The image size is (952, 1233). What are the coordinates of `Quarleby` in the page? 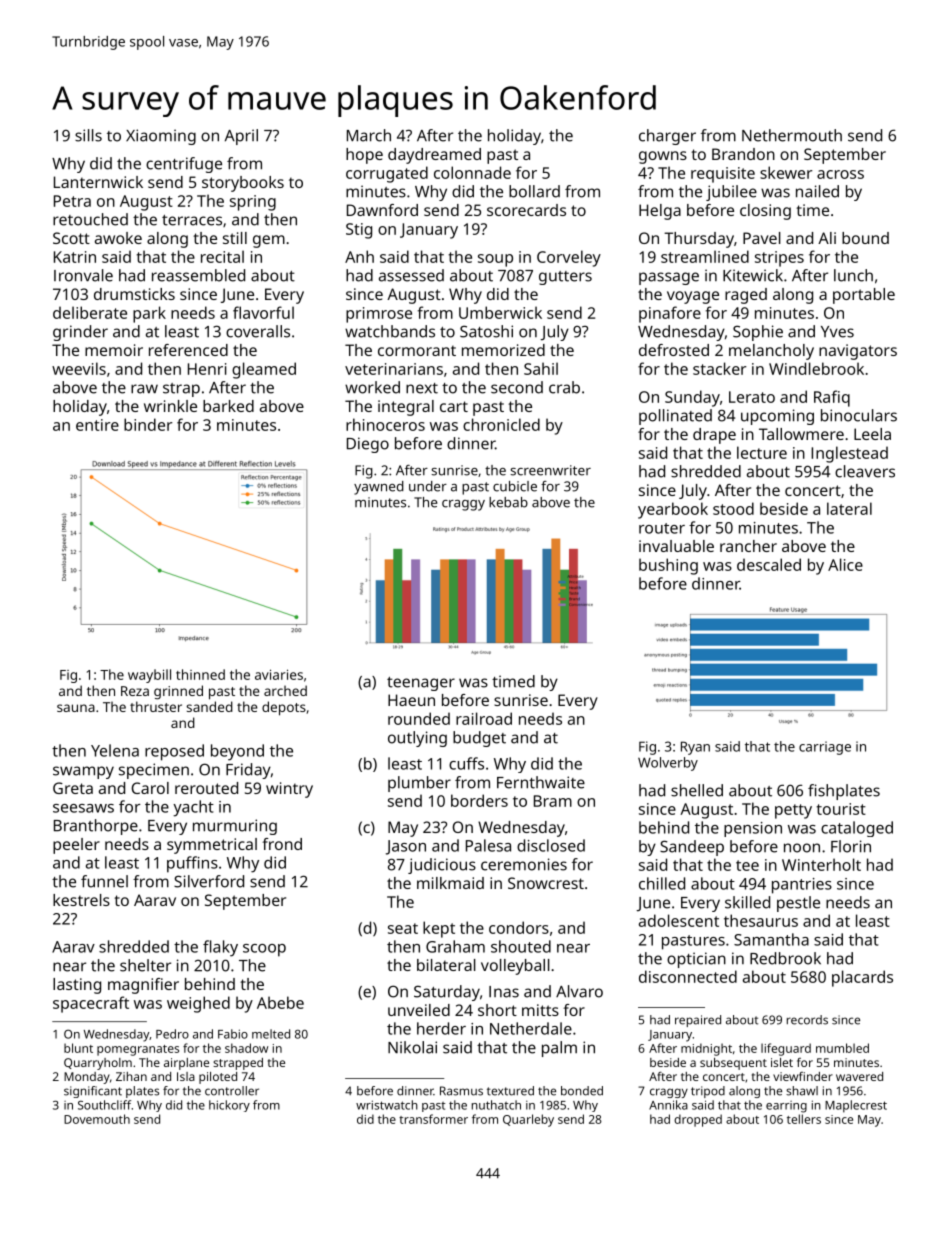 It's located at (528, 1120).
